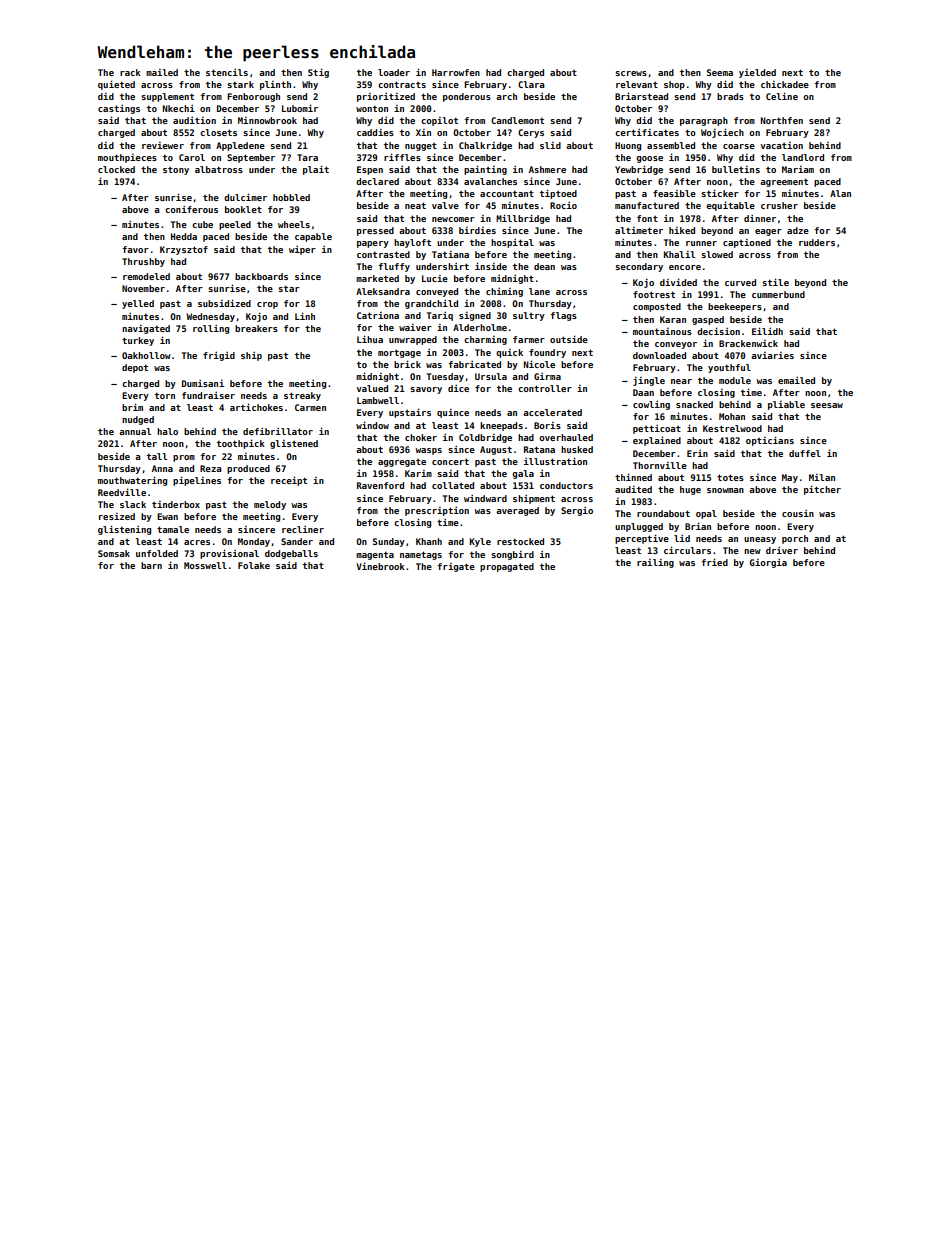  Describe the element at coordinates (485, 170) in the image. I see `painting` at that location.
